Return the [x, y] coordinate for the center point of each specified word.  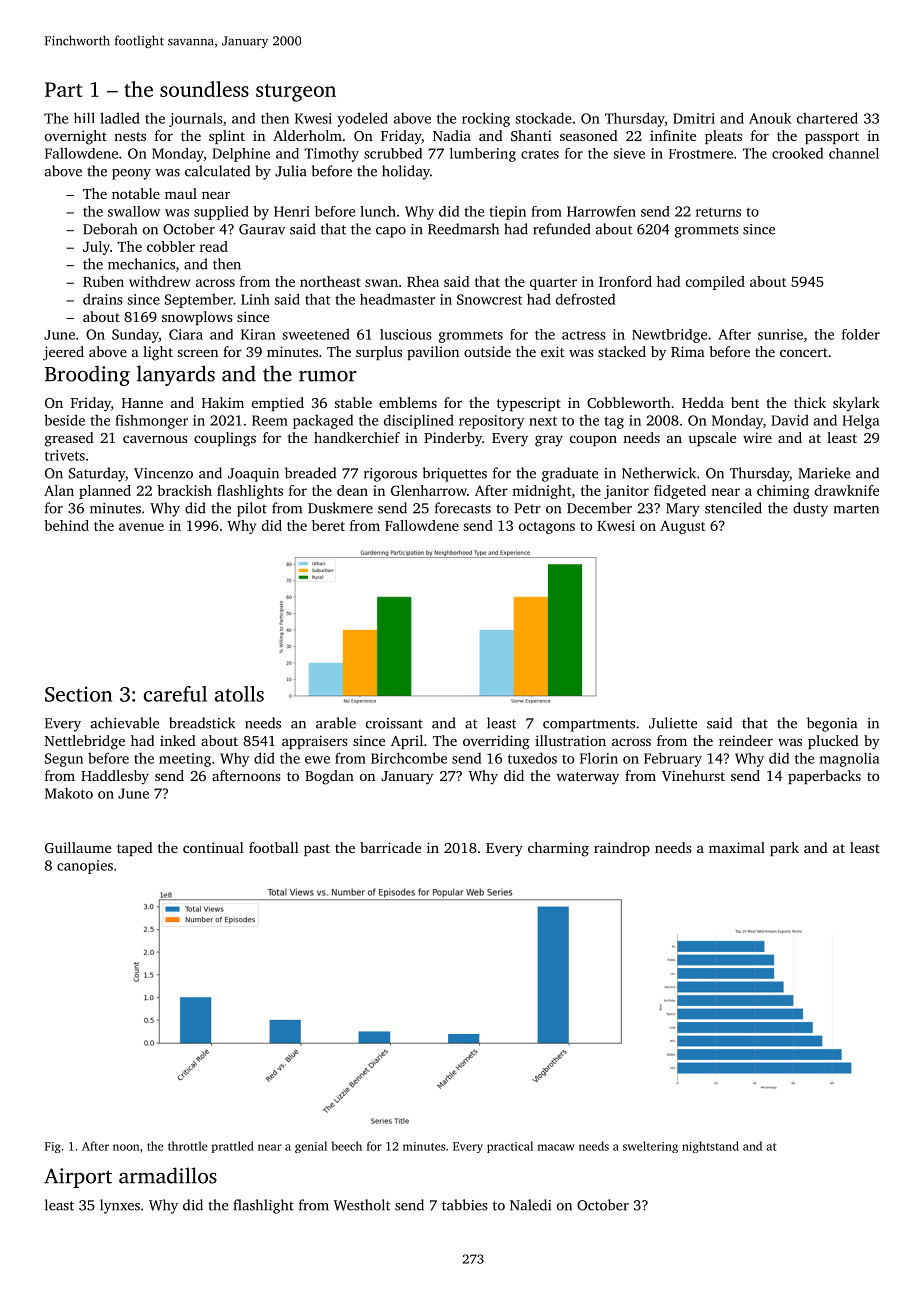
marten [856, 509]
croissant [394, 723]
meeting [185, 760]
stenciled [733, 508]
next [543, 421]
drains [103, 299]
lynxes [120, 1206]
